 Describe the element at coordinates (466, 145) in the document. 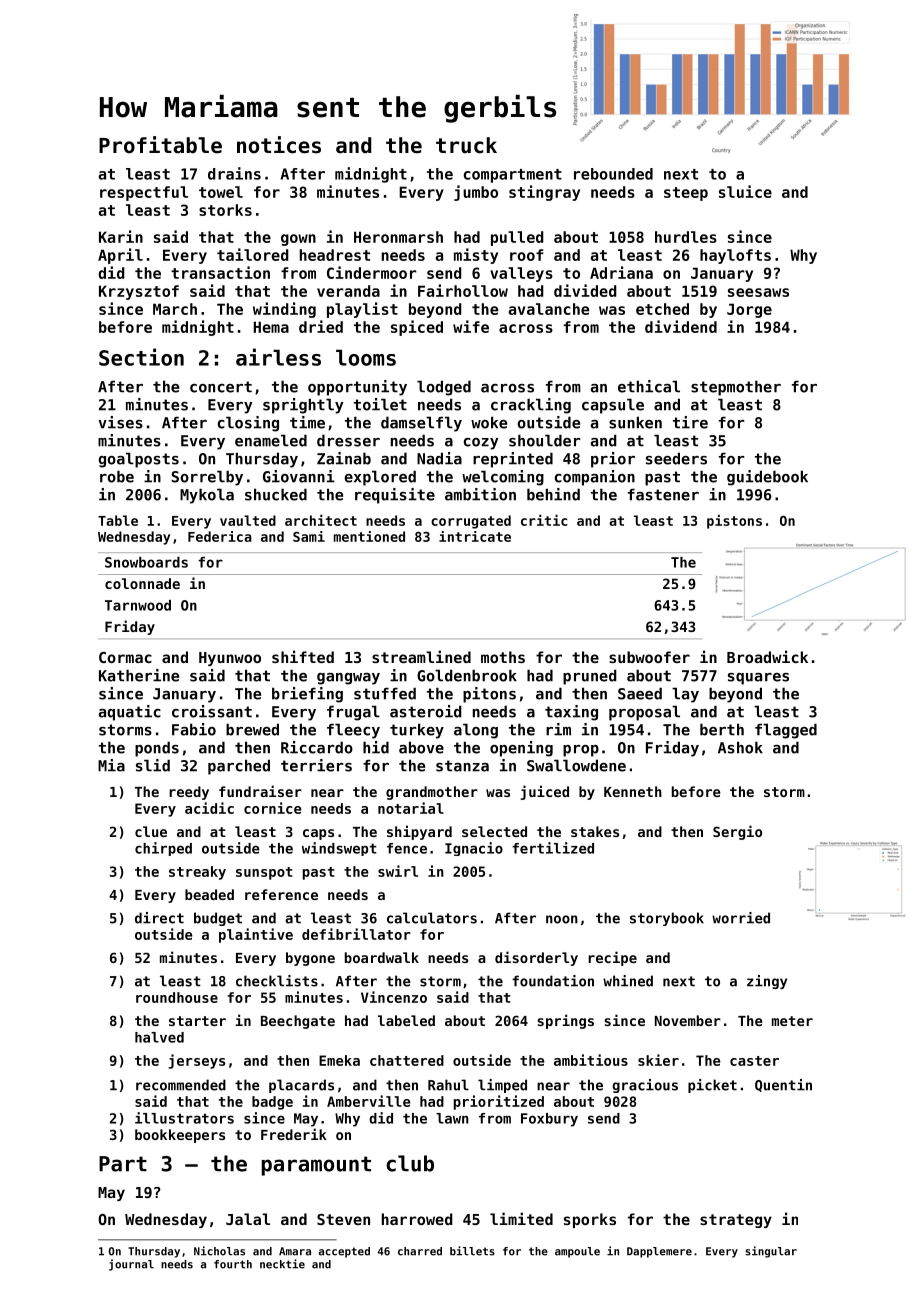

I see `truck` at that location.
